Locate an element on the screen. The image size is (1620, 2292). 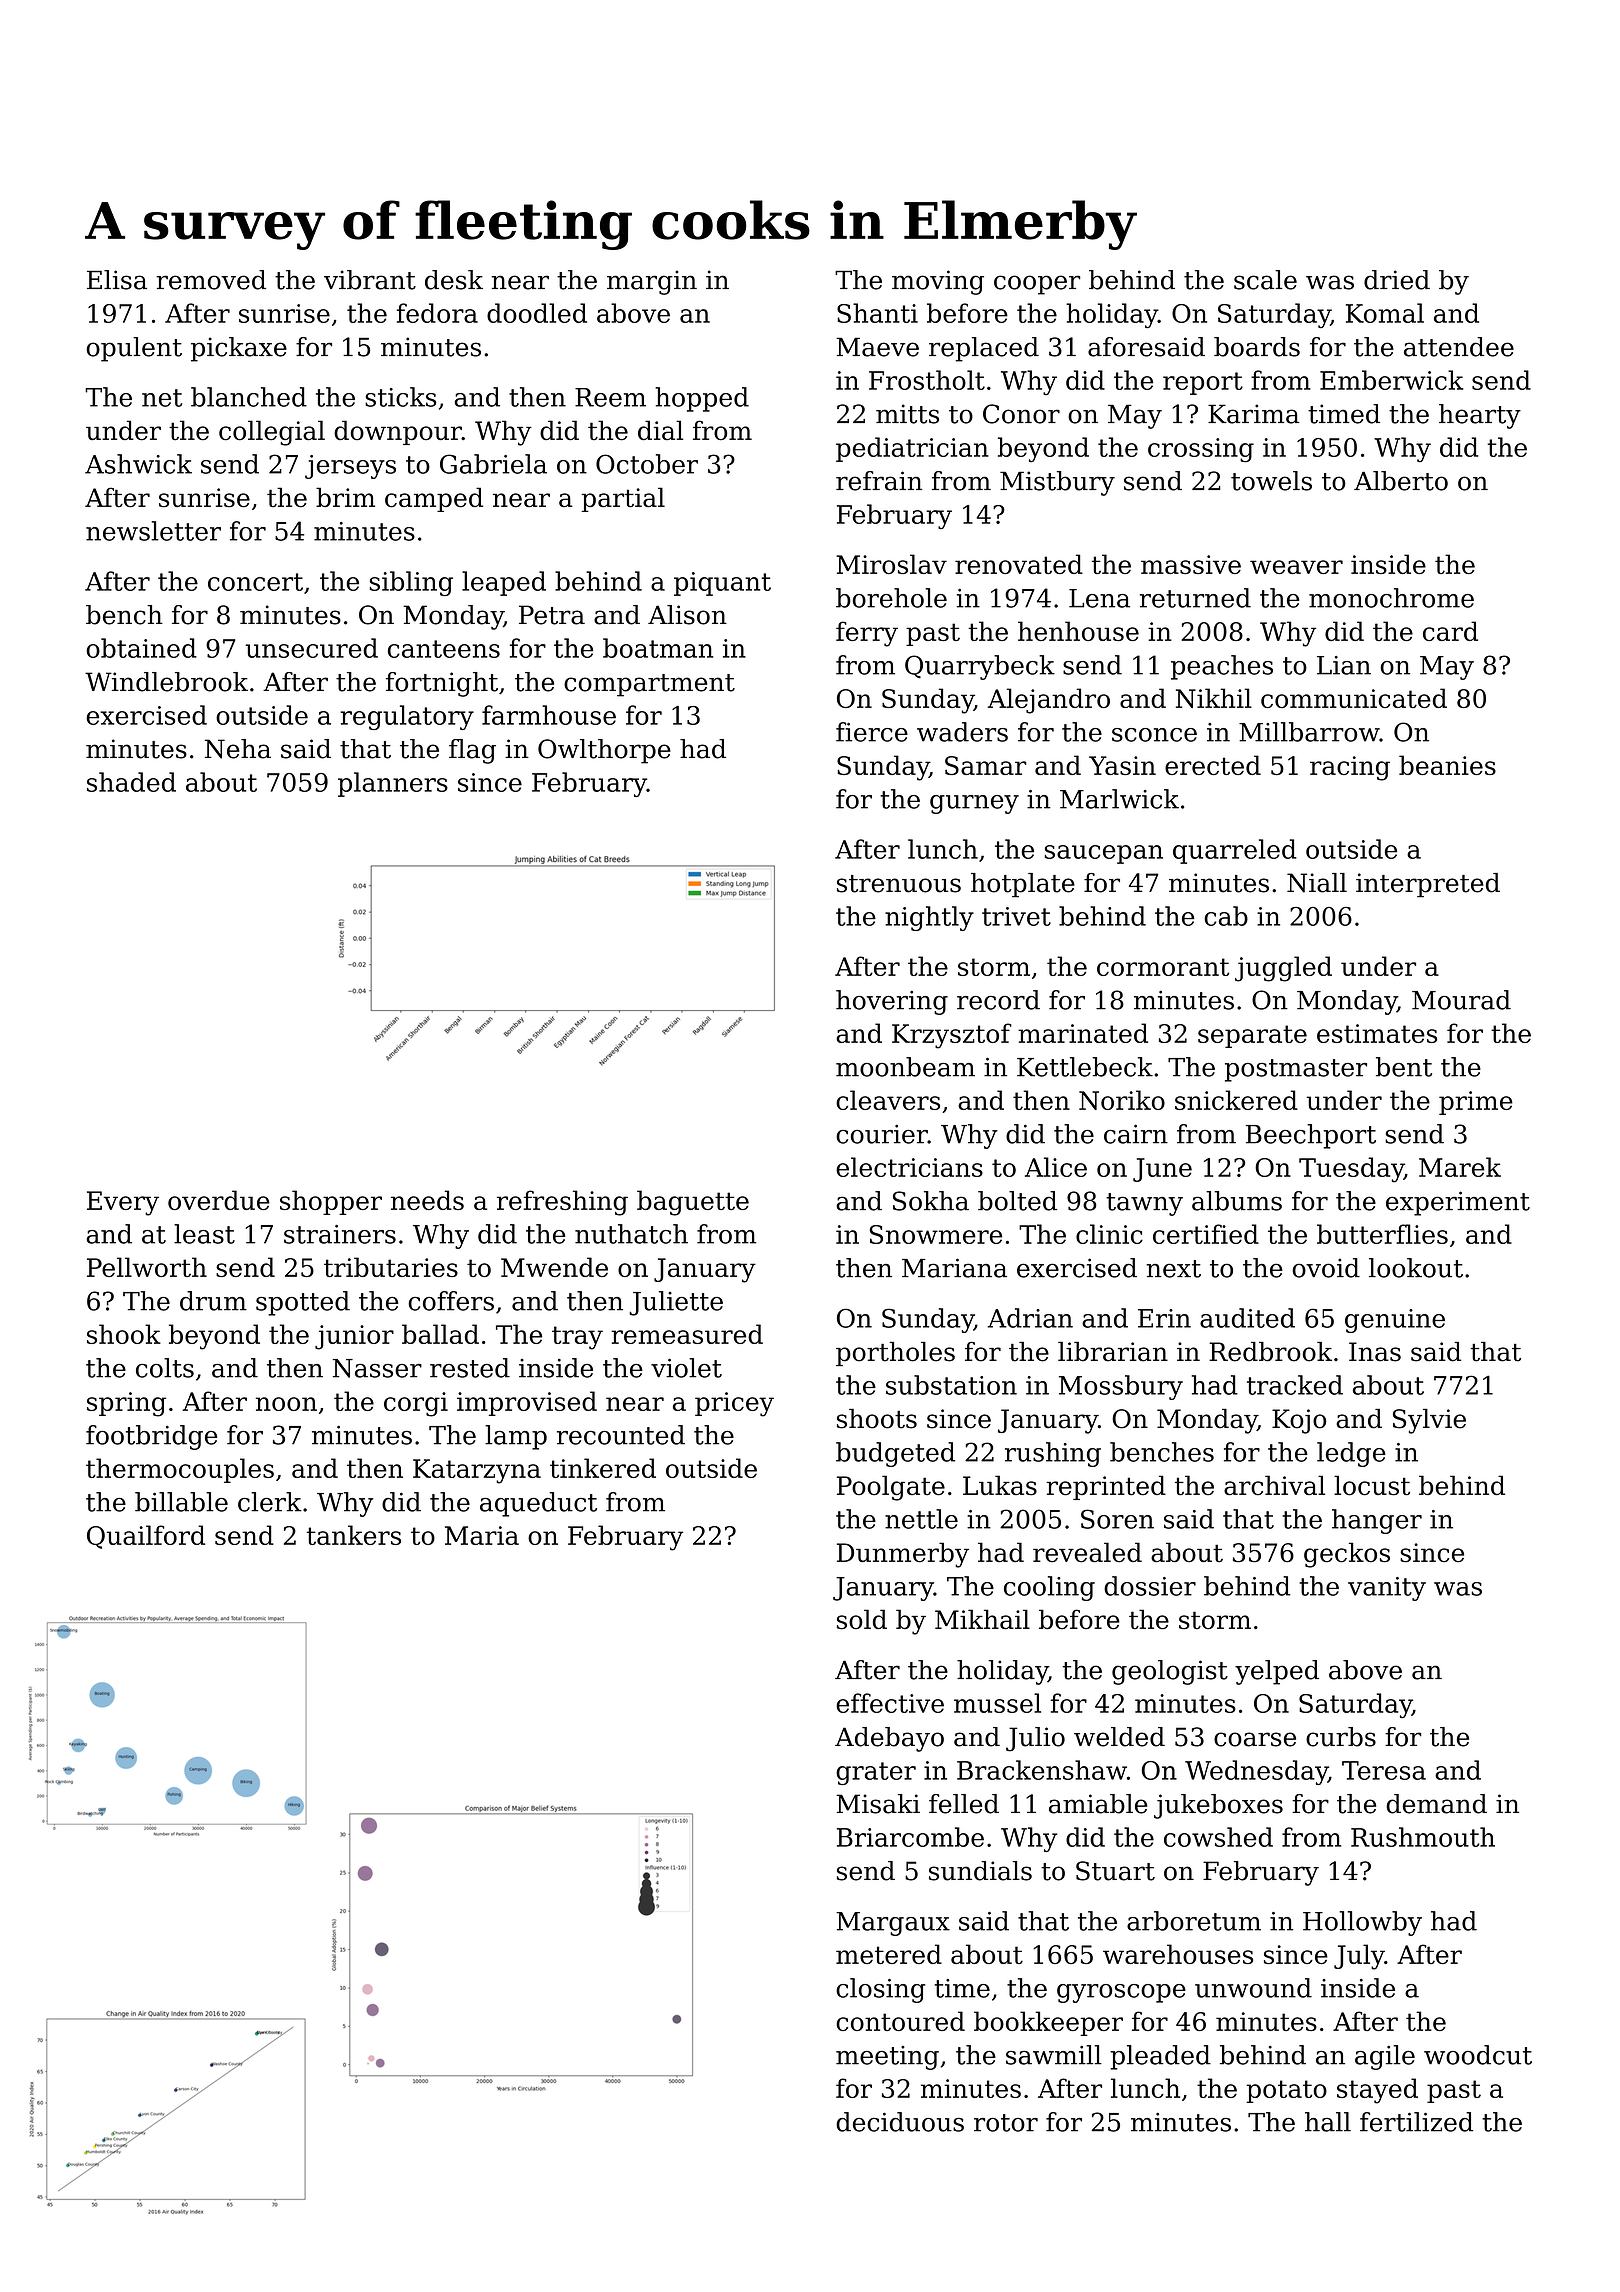
fierce is located at coordinates (872, 732).
